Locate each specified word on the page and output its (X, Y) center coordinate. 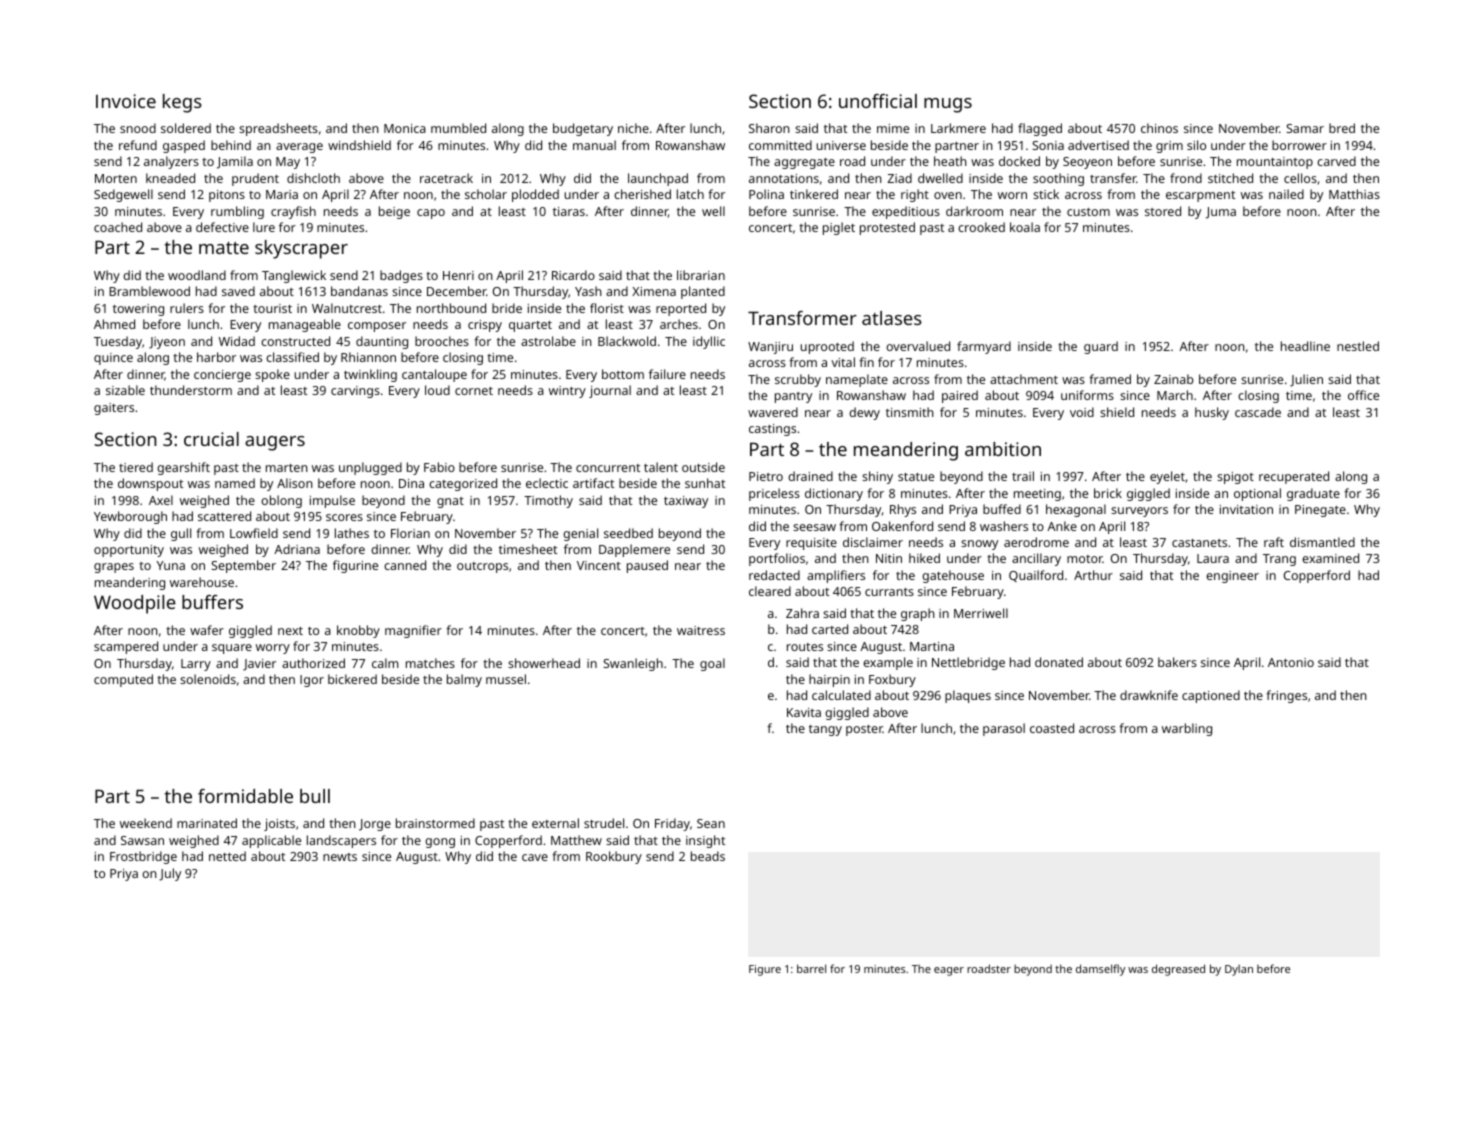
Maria (282, 194)
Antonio (1291, 662)
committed (780, 145)
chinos (1159, 128)
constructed (295, 341)
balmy (464, 680)
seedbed (628, 533)
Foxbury (892, 680)
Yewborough (130, 517)
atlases (892, 318)
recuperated (1294, 477)
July (170, 874)
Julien (1306, 380)
